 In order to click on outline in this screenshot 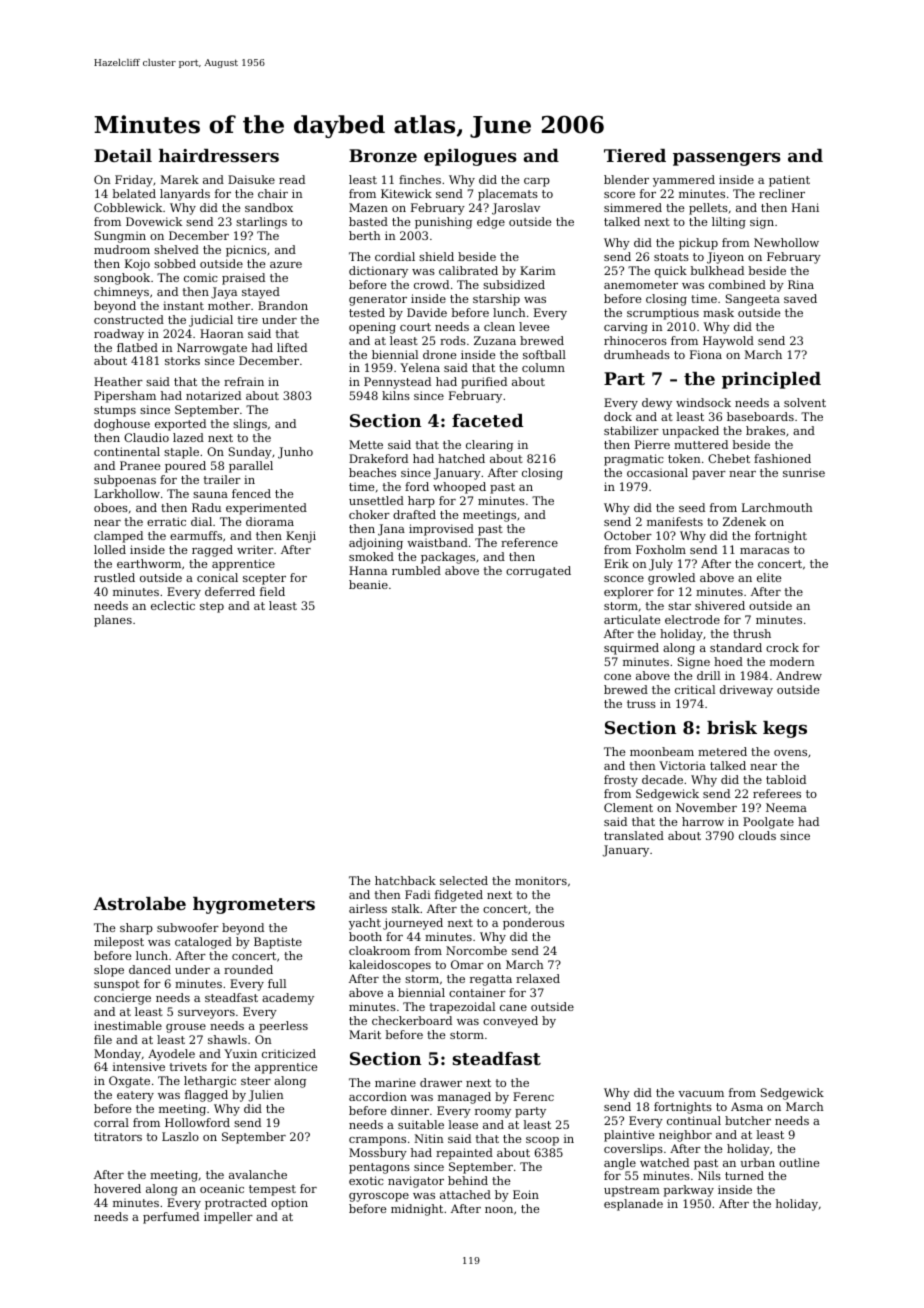, I will do `click(799, 1162)`.
